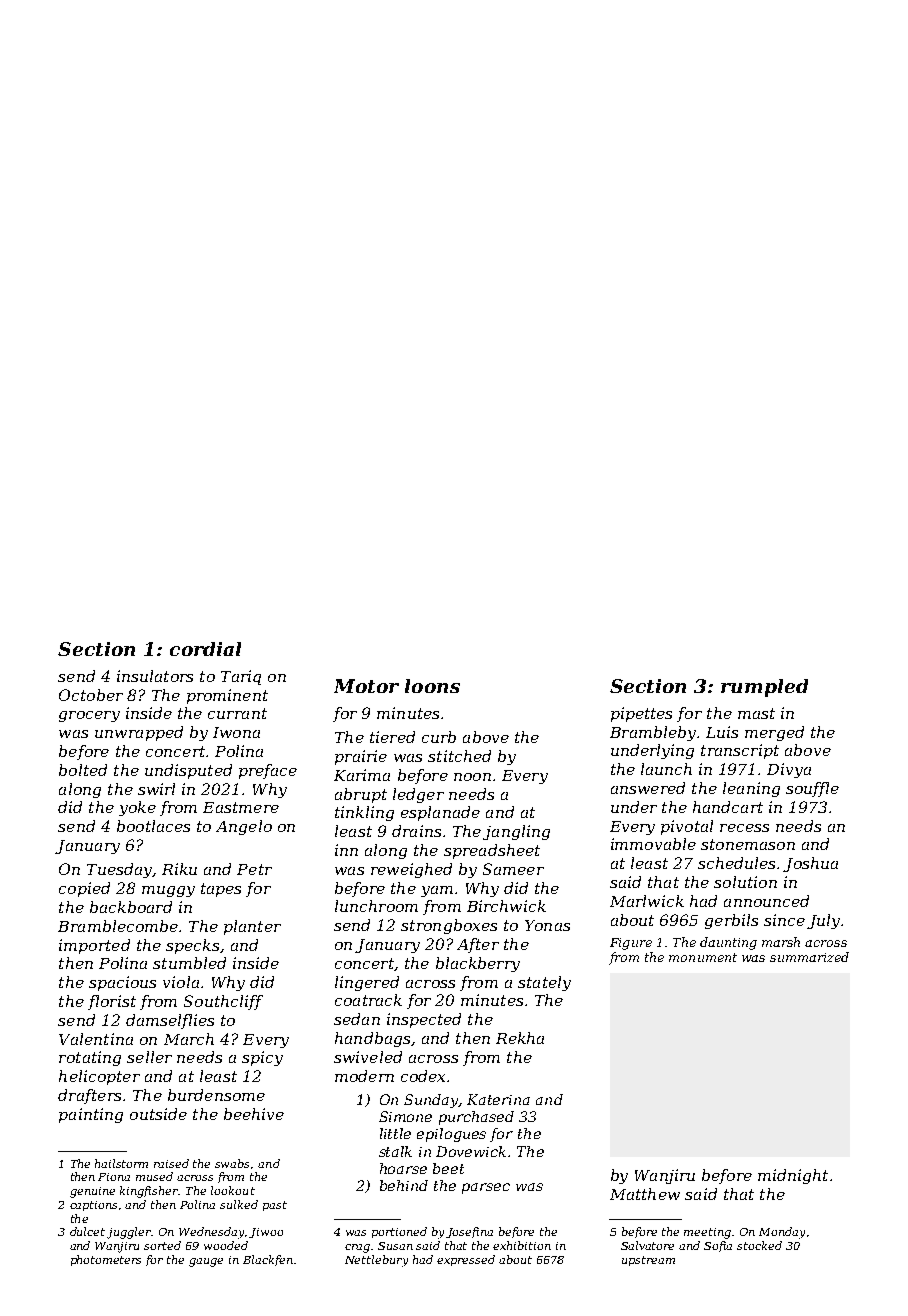  Describe the element at coordinates (227, 696) in the document. I see `prominent` at that location.
